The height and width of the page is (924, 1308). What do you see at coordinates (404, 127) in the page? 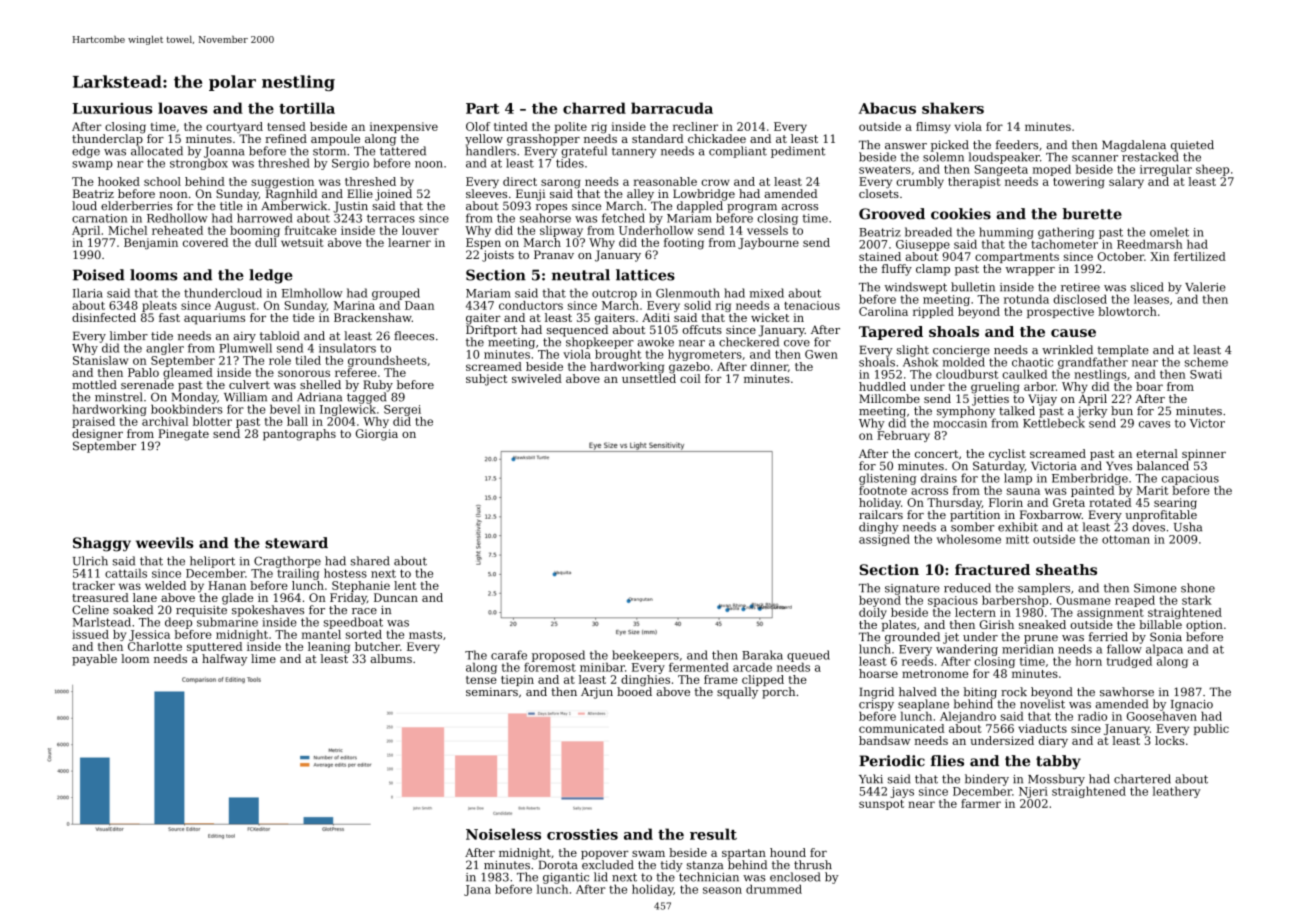
I see `inexpensive` at bounding box center [404, 127].
